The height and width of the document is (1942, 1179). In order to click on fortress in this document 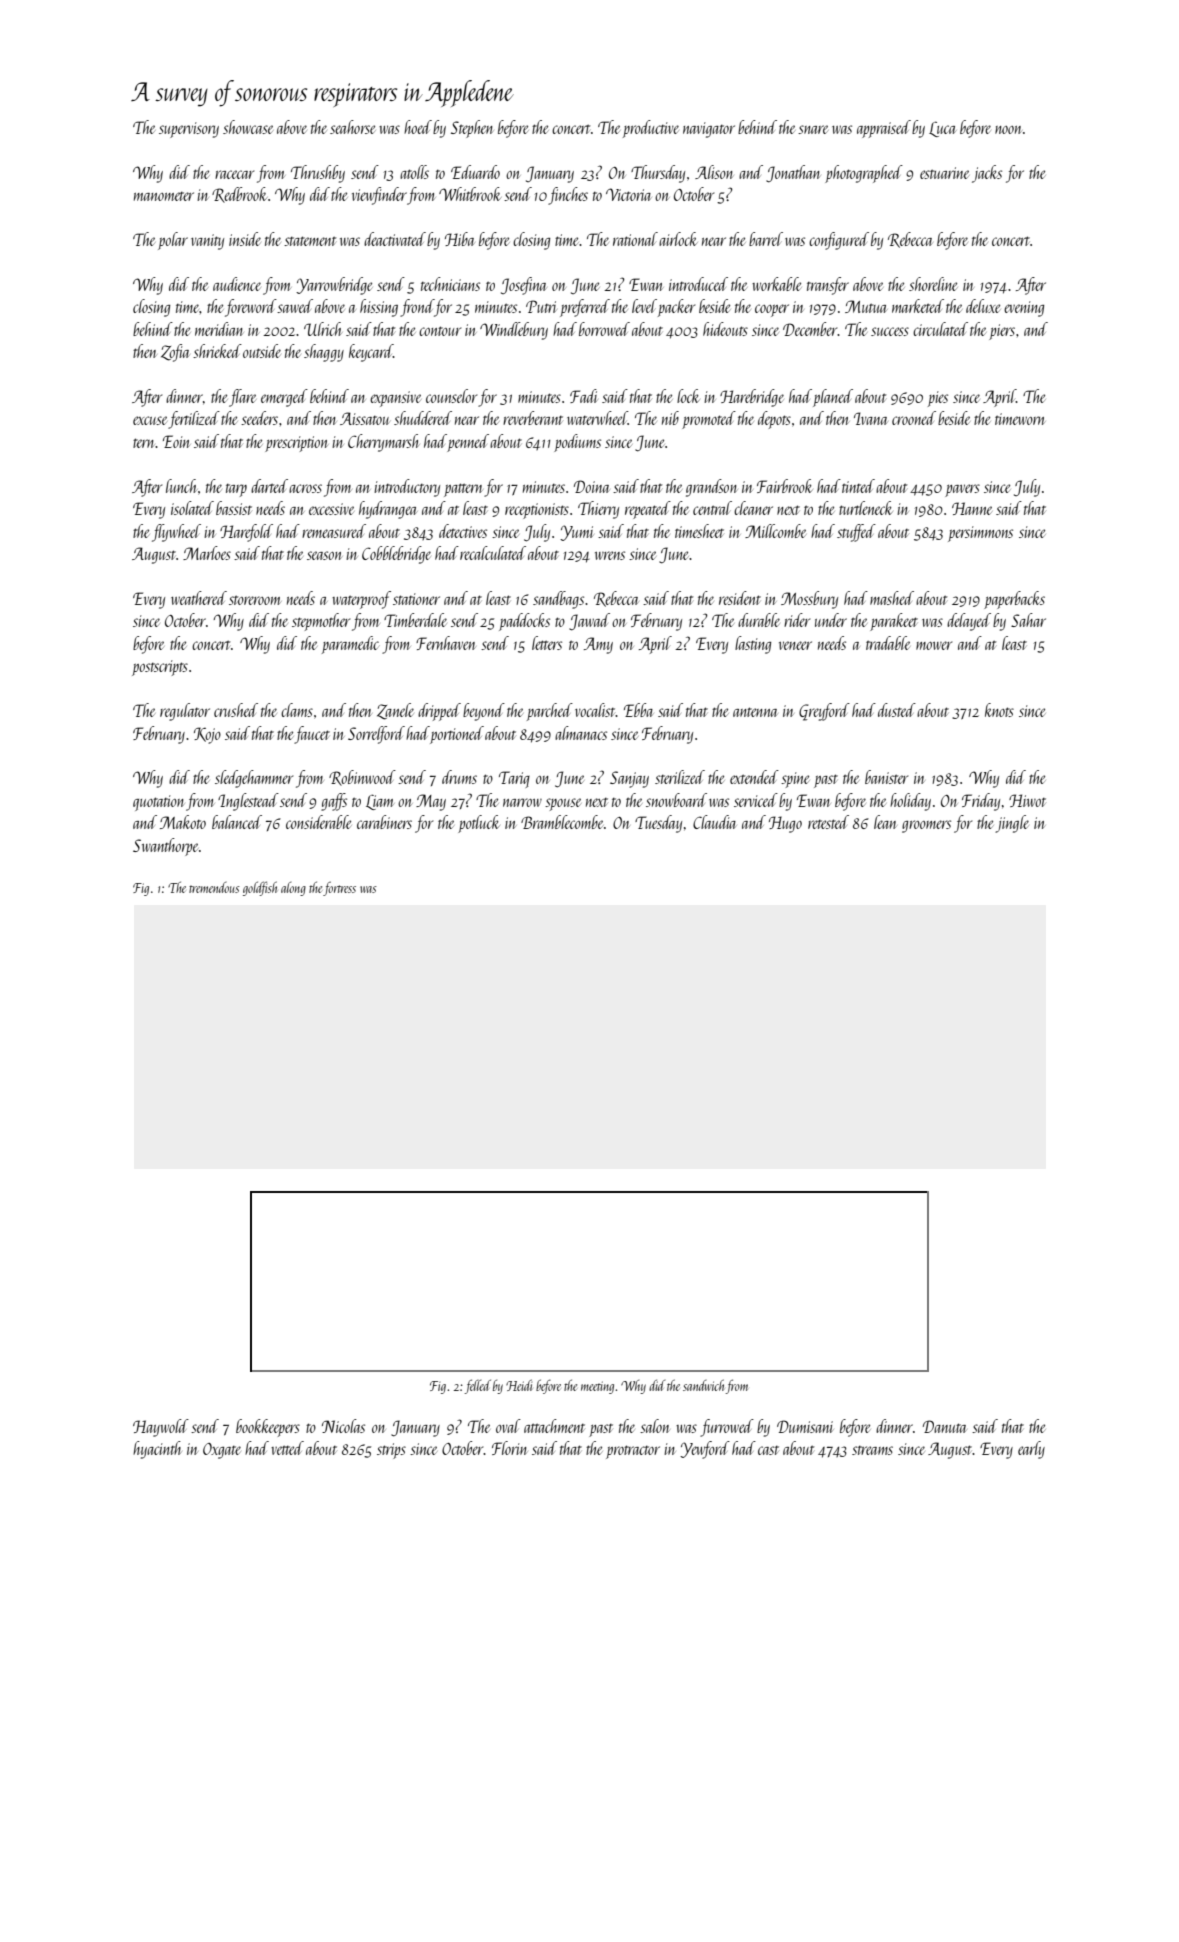, I will do `click(339, 889)`.
